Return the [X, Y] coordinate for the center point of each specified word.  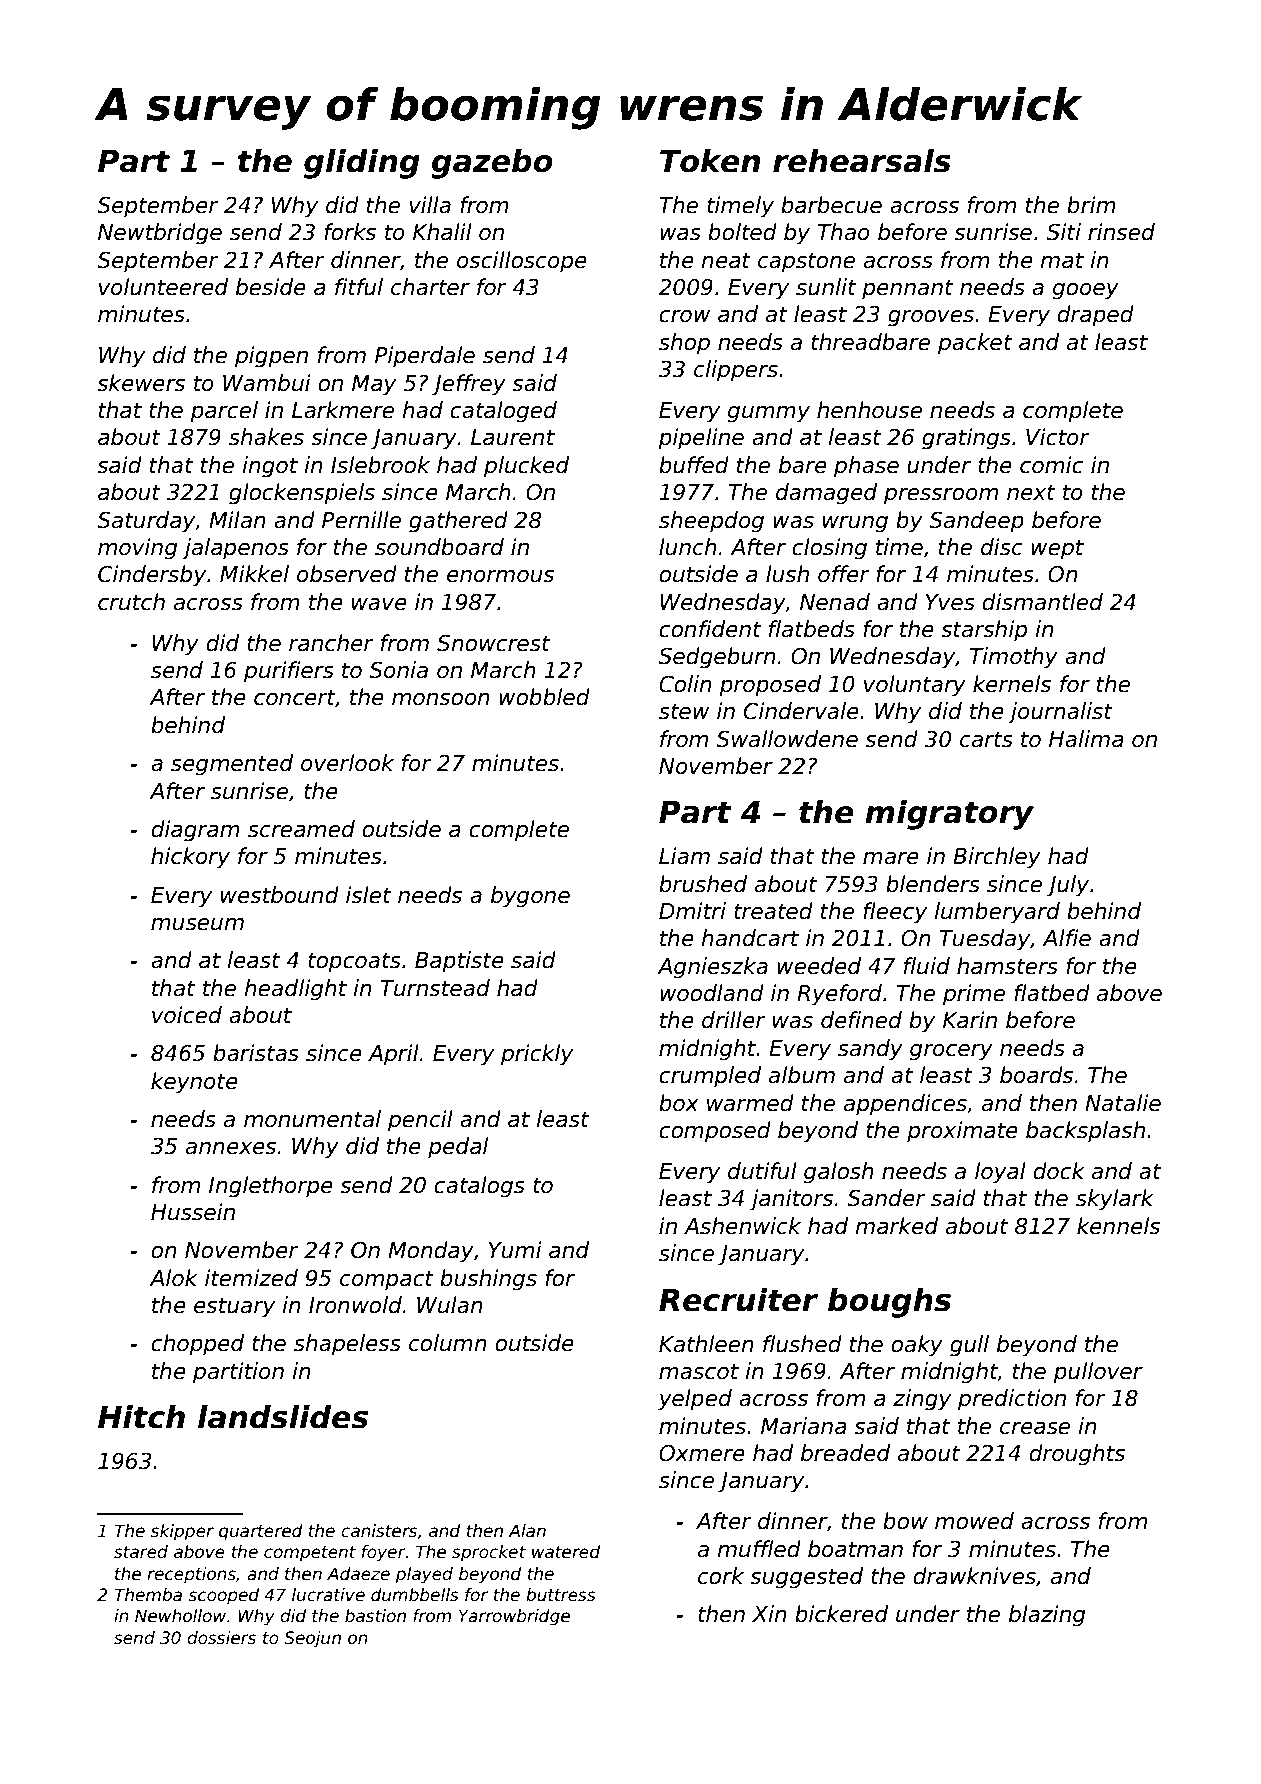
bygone [530, 897]
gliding [362, 164]
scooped [223, 1596]
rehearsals [862, 161]
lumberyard [997, 913]
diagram [195, 831]
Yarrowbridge [514, 1617]
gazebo [492, 164]
